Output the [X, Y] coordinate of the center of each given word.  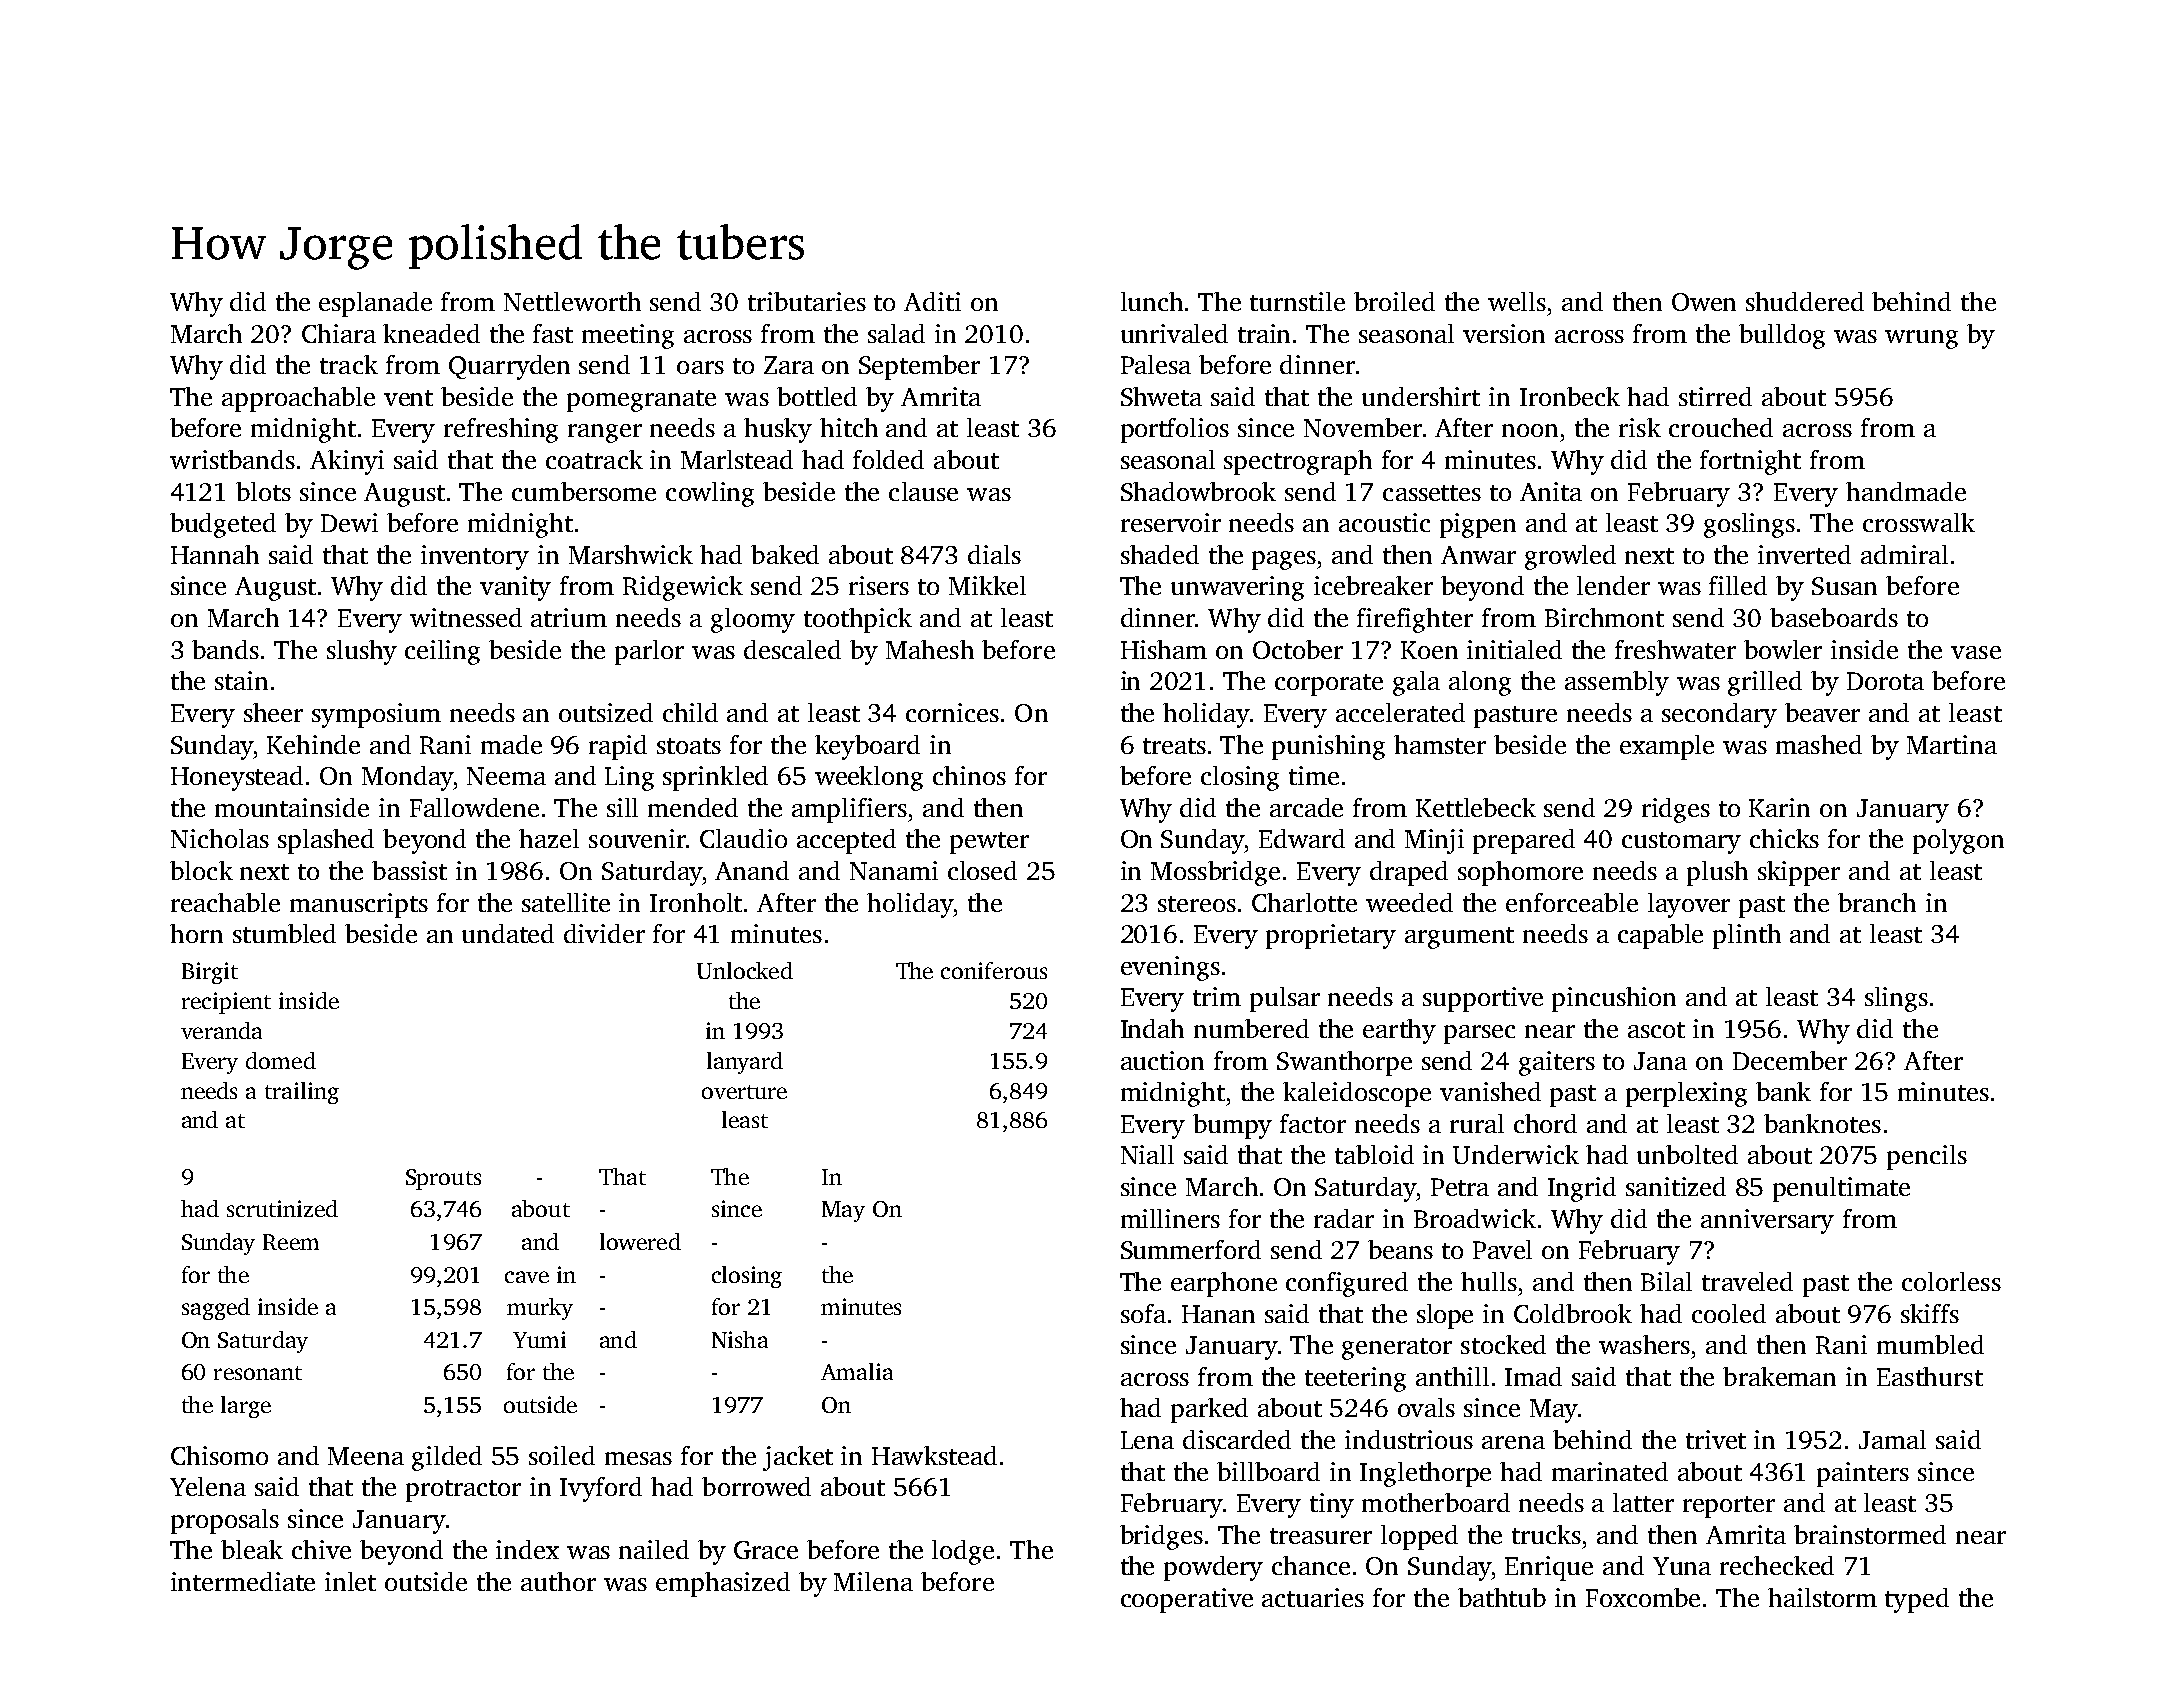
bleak [252, 1549]
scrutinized [282, 1208]
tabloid [1374, 1154]
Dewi [349, 522]
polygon [1958, 841]
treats [1174, 746]
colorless [1951, 1281]
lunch [1152, 301]
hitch [849, 427]
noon [1530, 430]
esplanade [375, 304]
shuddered [1805, 301]
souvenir [637, 838]
